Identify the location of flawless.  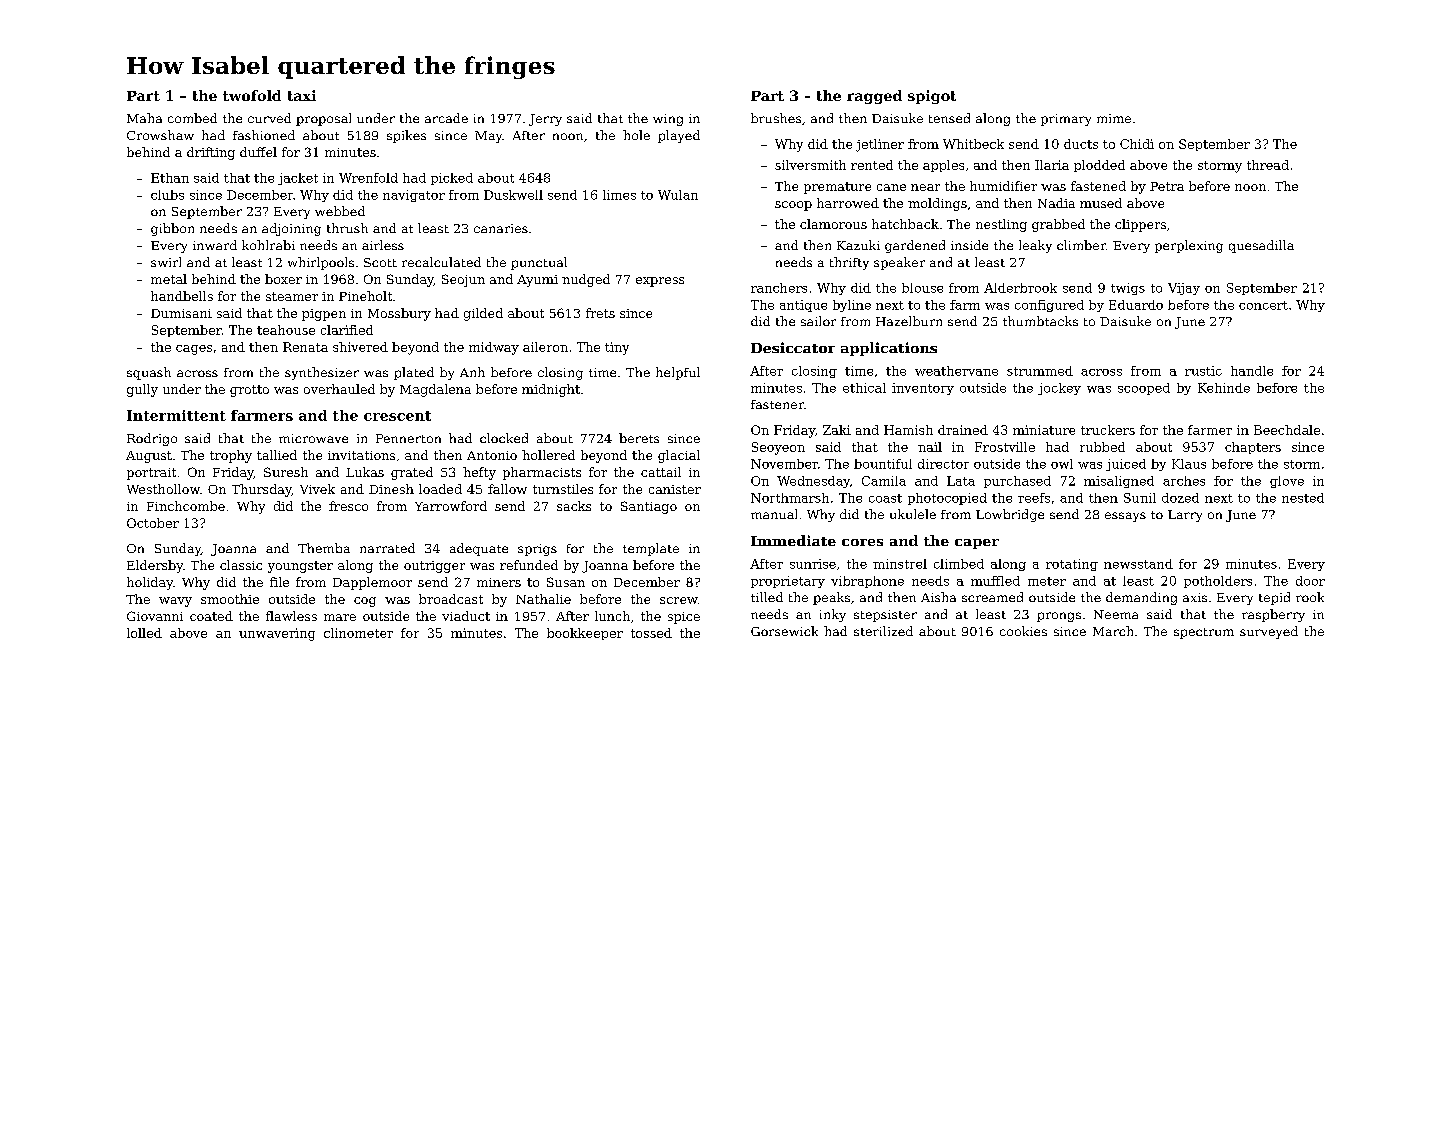
(291, 616).
